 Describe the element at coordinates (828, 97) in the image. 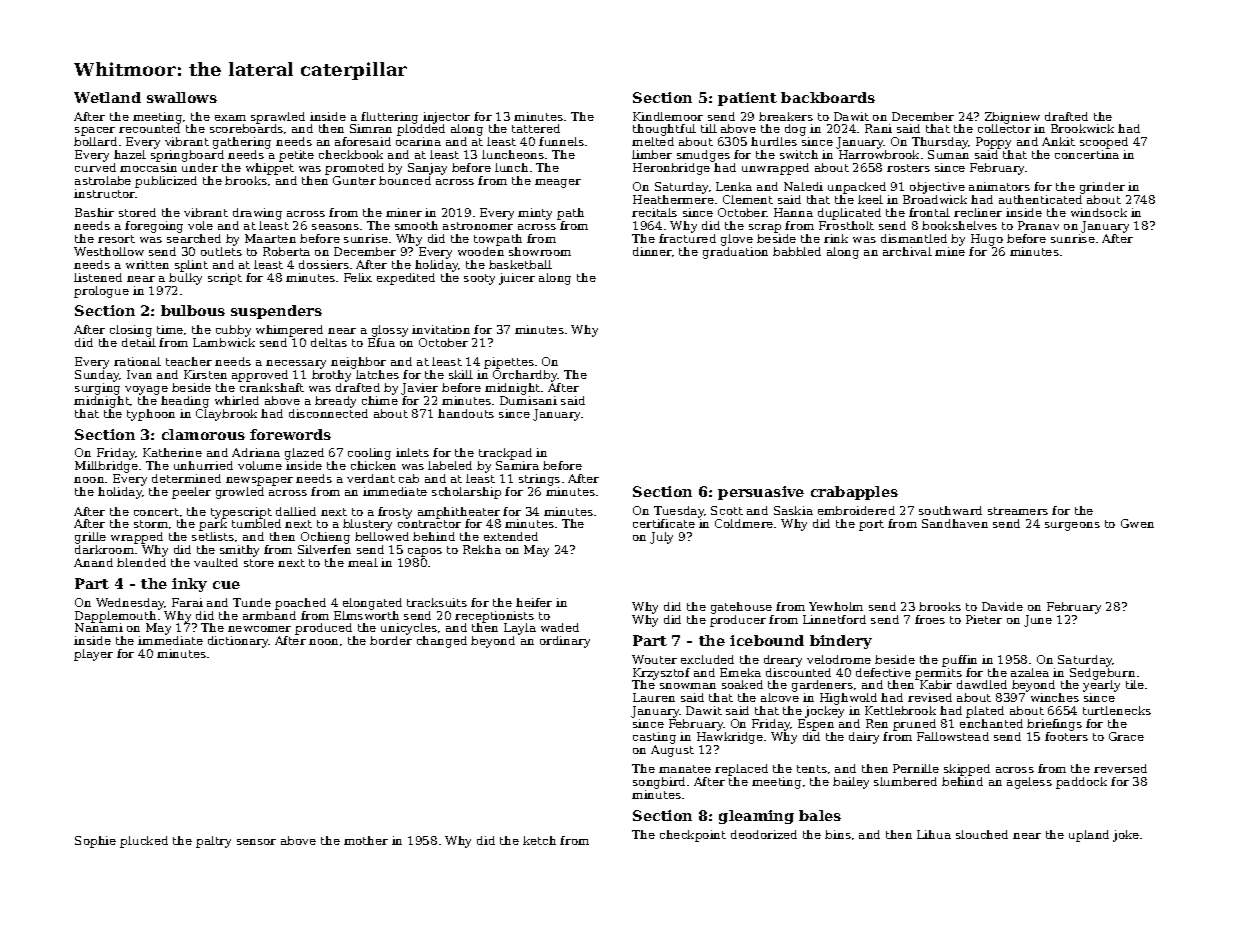

I see `backboards` at that location.
